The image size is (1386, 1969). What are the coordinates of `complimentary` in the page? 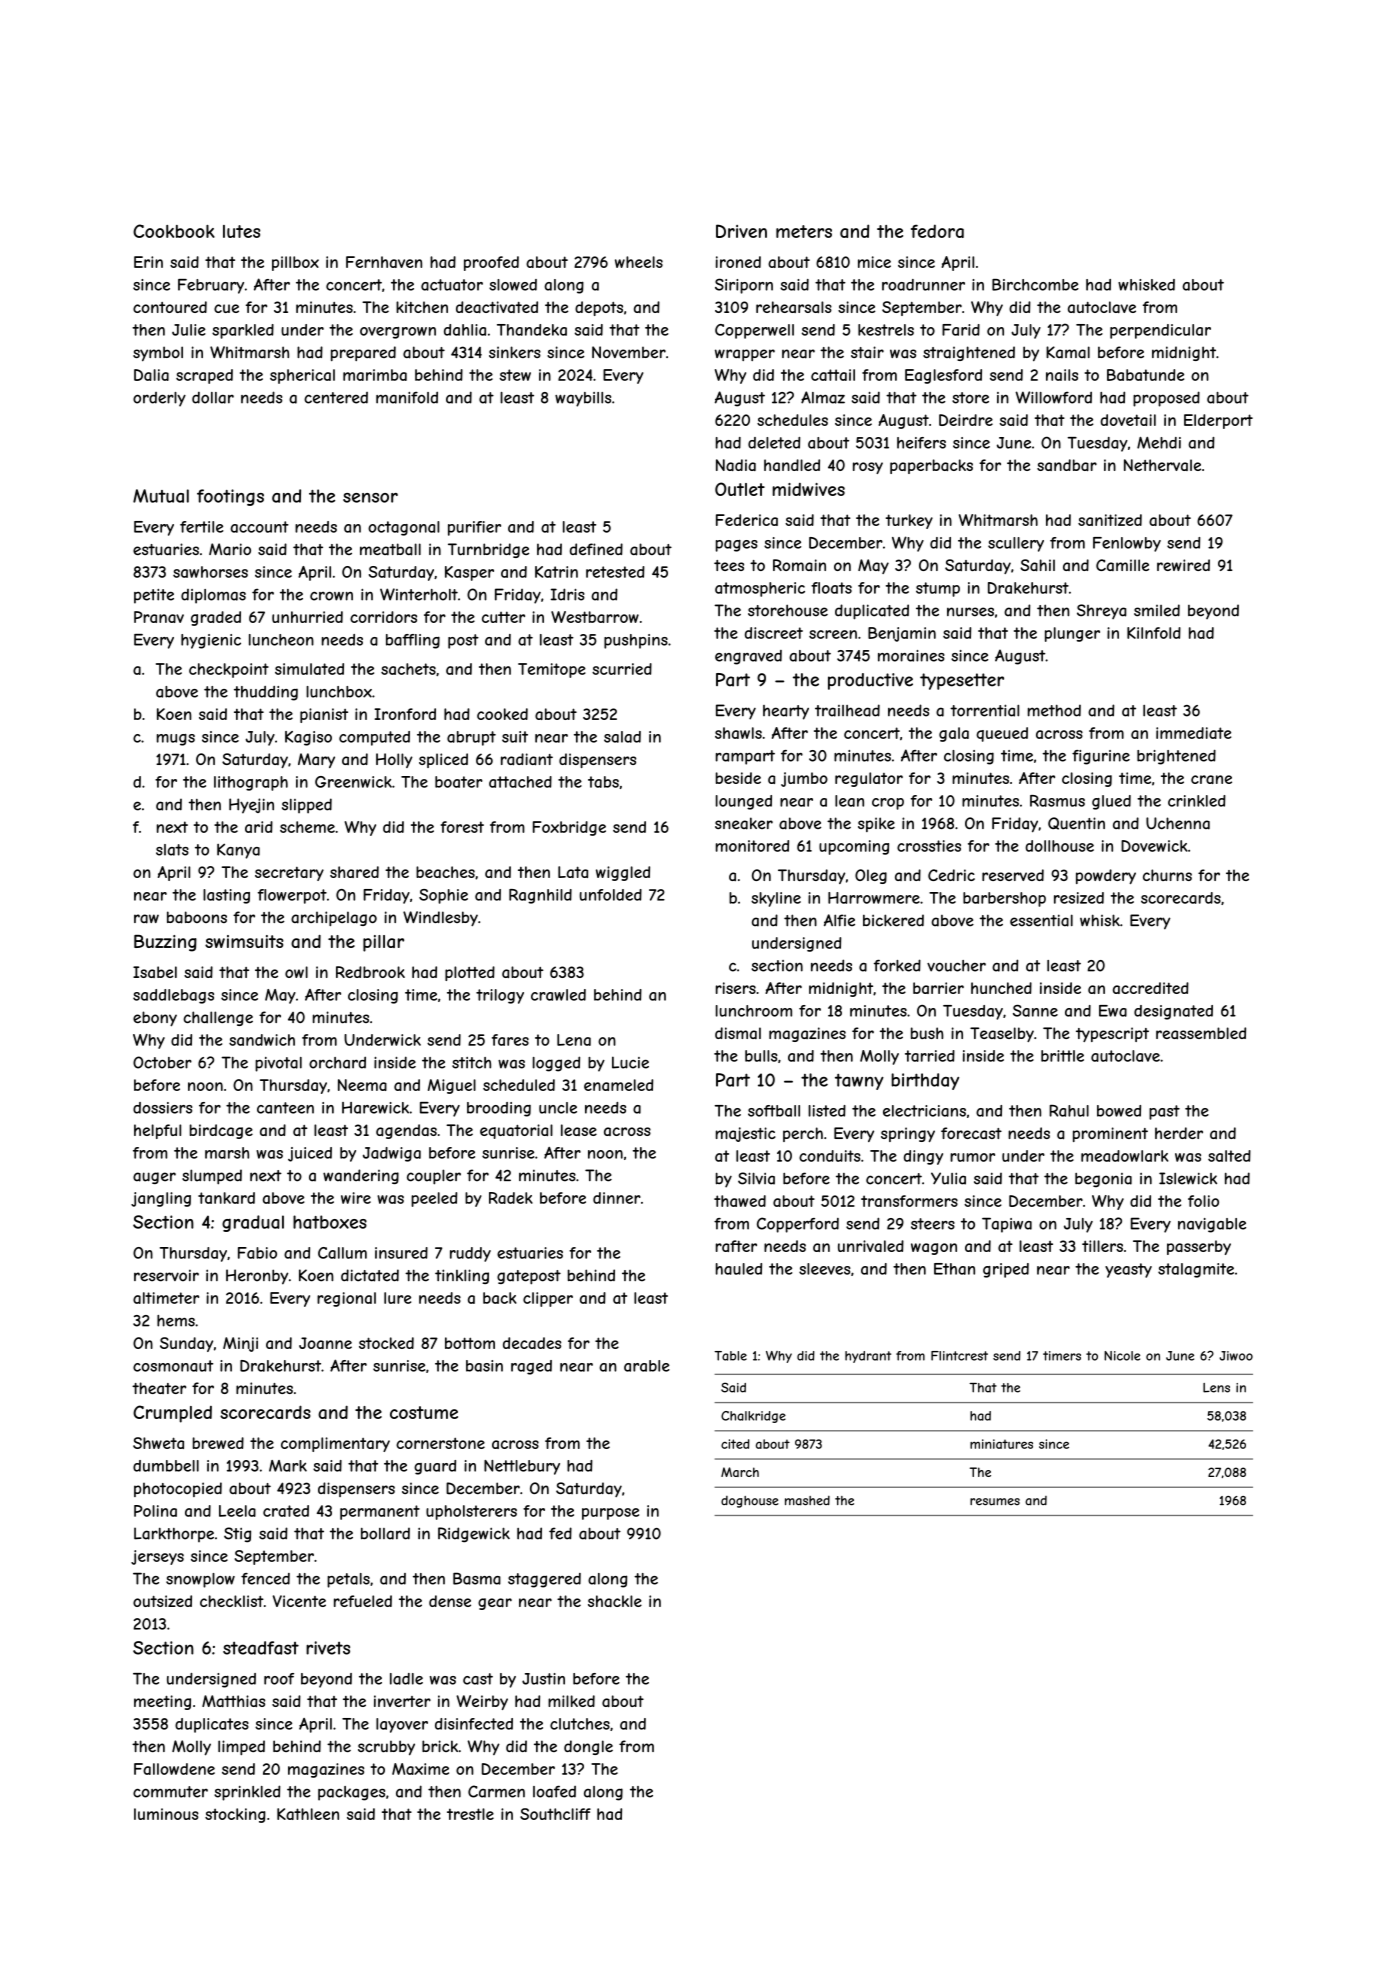 It's located at (335, 1444).
